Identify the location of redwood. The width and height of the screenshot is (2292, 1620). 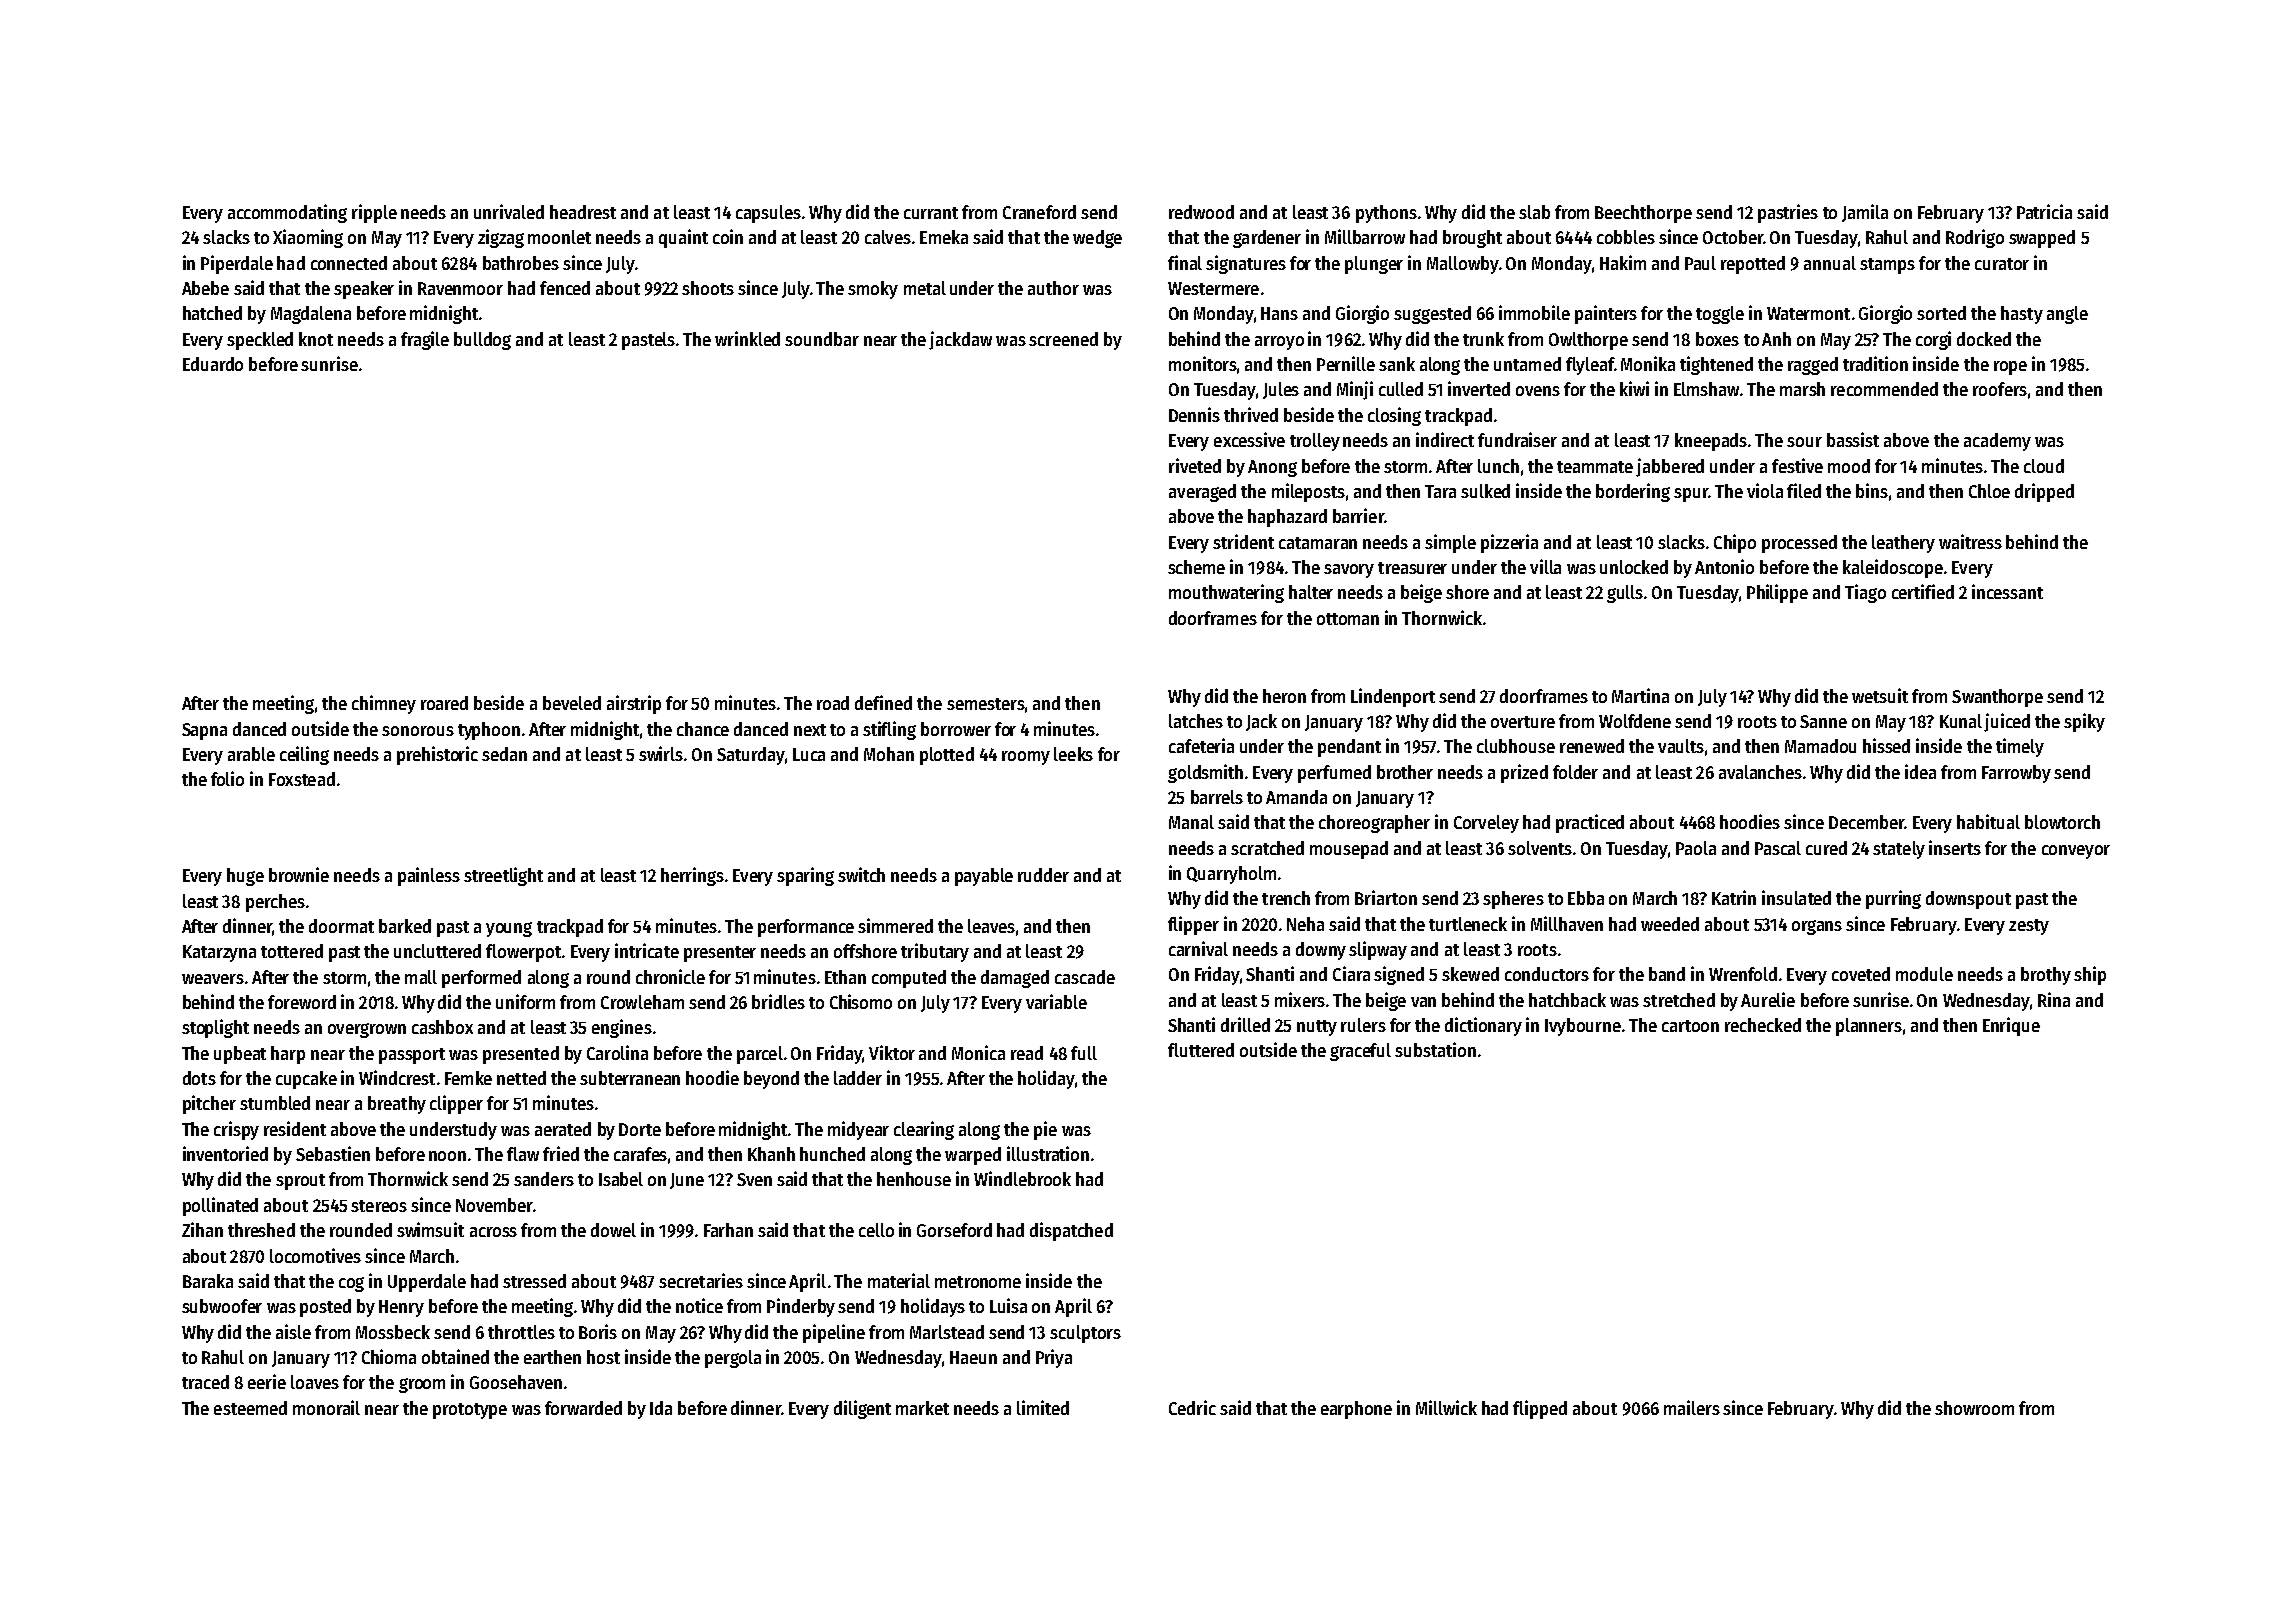
(1201, 212).
